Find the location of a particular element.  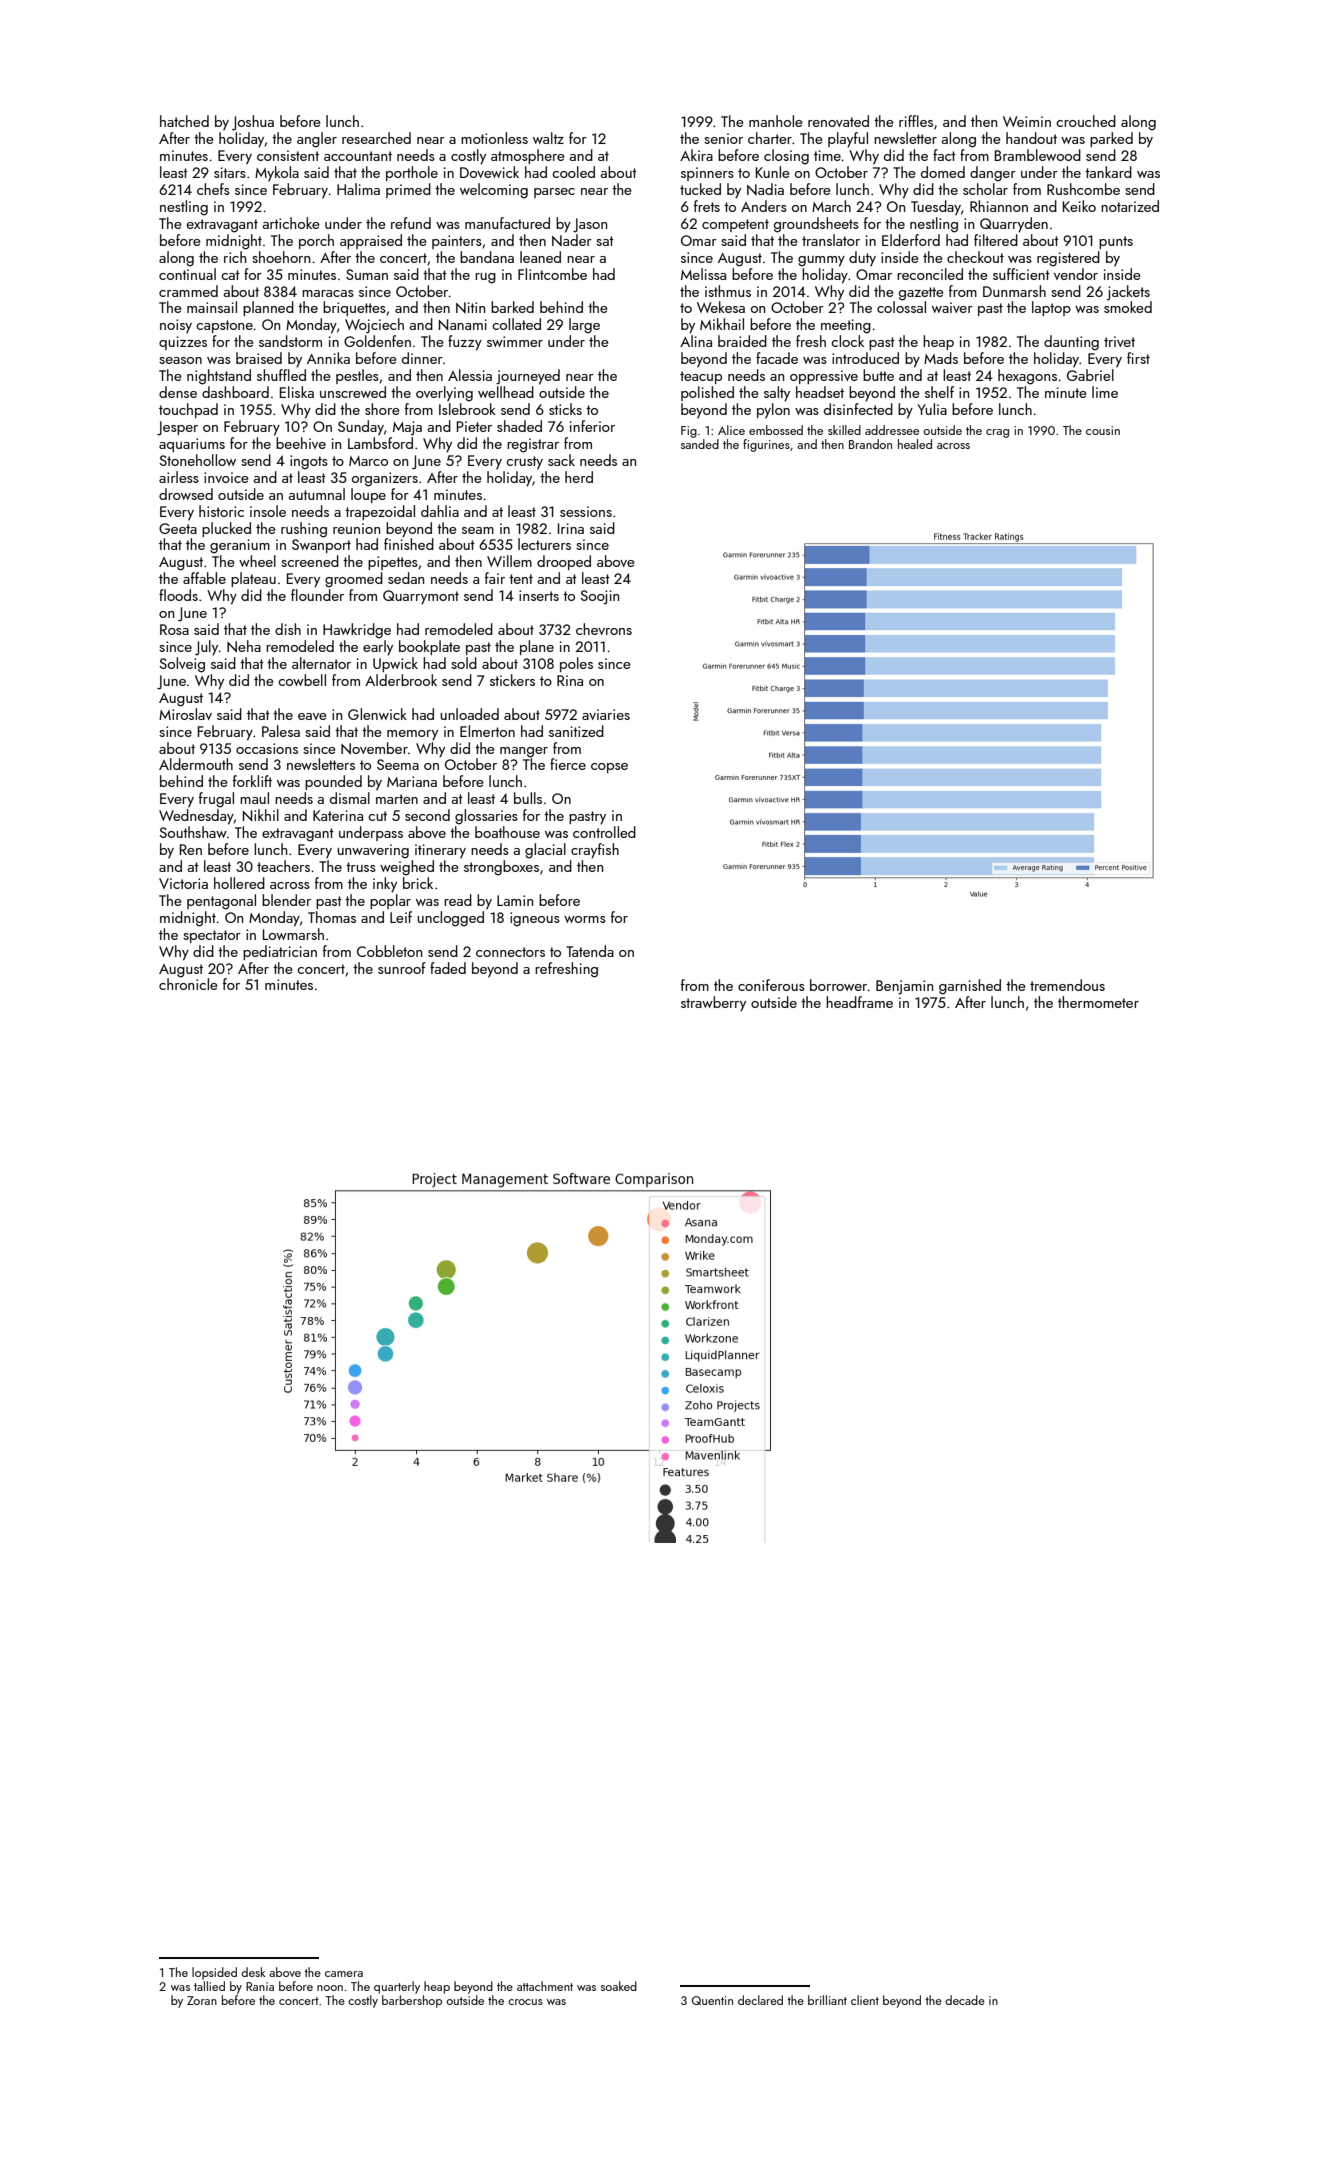

Joshua is located at coordinates (253, 123).
